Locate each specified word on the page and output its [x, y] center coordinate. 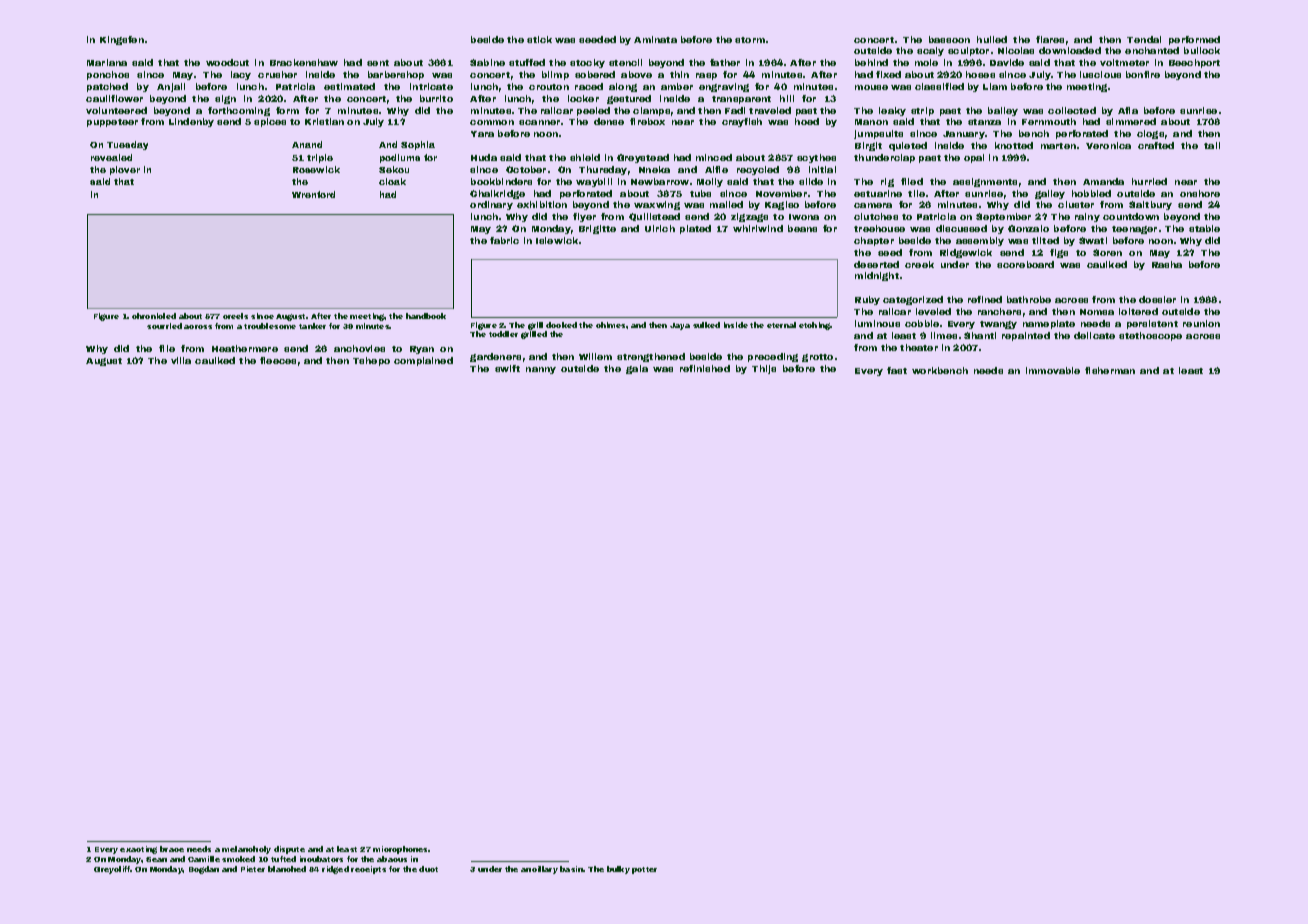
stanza [984, 122]
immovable [1053, 370]
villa [181, 360]
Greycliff [112, 870]
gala [637, 369]
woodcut [227, 62]
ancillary [539, 870]
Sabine [487, 62]
